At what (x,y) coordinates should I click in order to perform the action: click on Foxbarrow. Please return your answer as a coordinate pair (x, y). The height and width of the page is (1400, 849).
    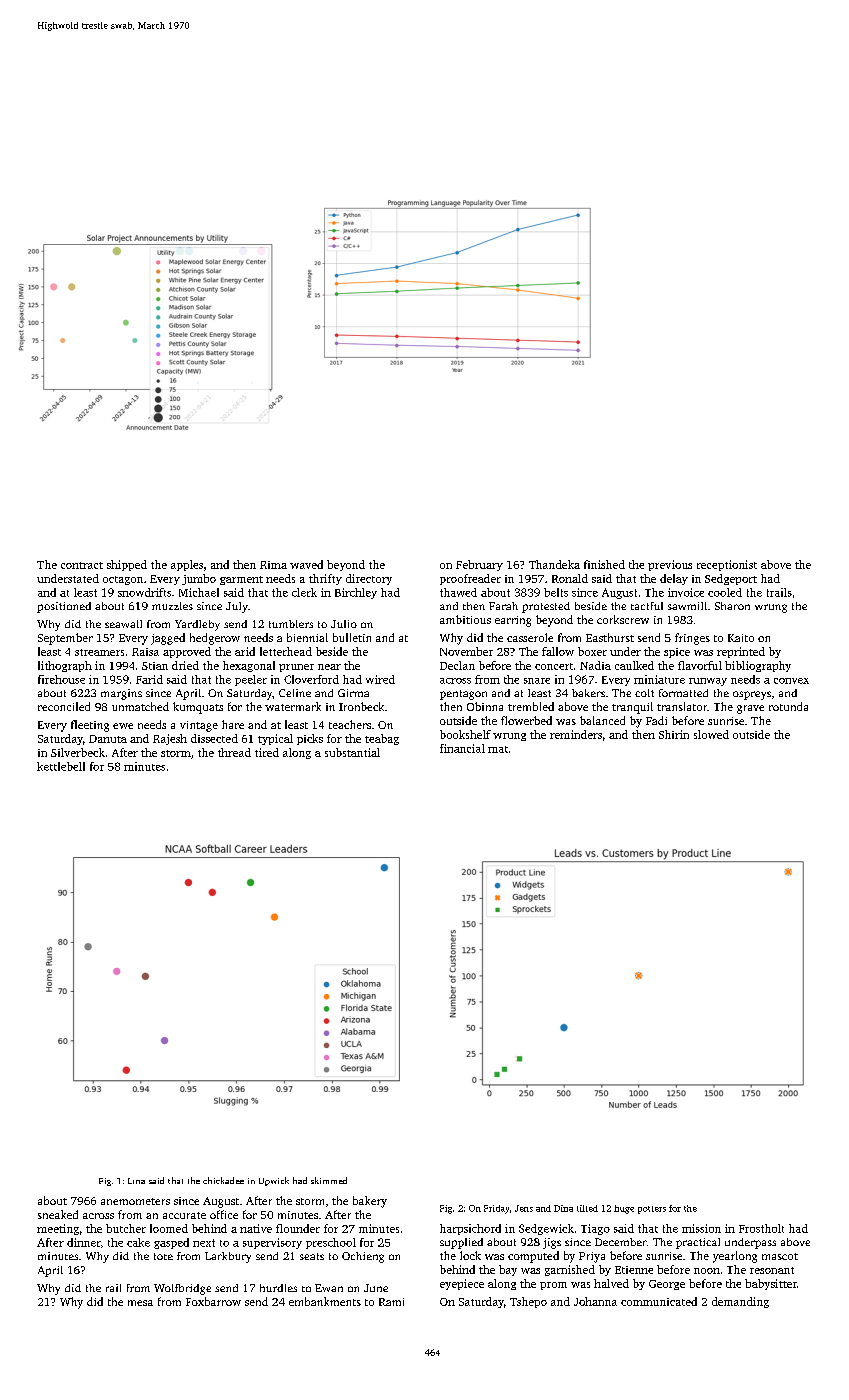
    Looking at the image, I should click on (213, 1301).
